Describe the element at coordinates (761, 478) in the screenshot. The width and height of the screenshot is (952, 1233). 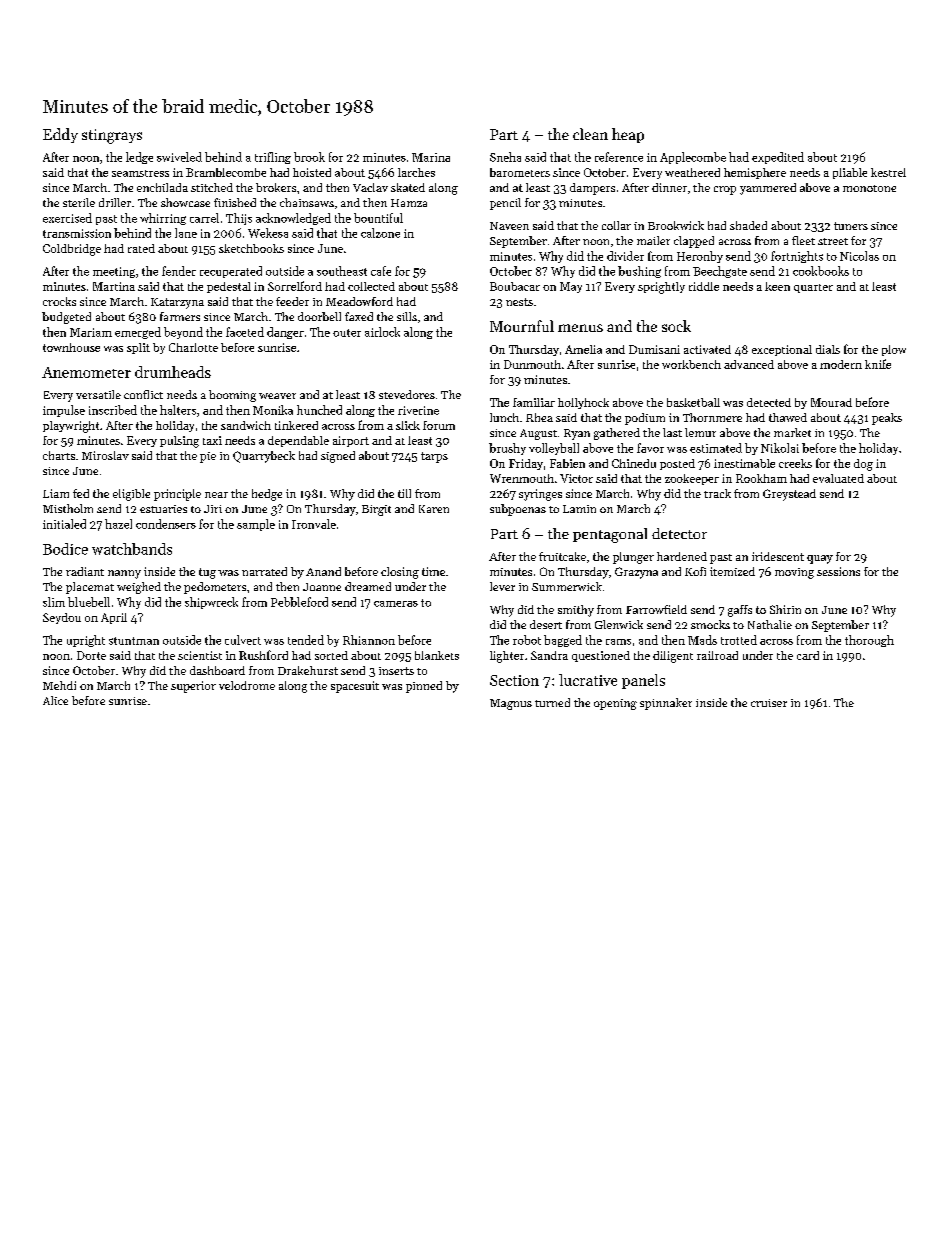
I see `Rookham` at that location.
